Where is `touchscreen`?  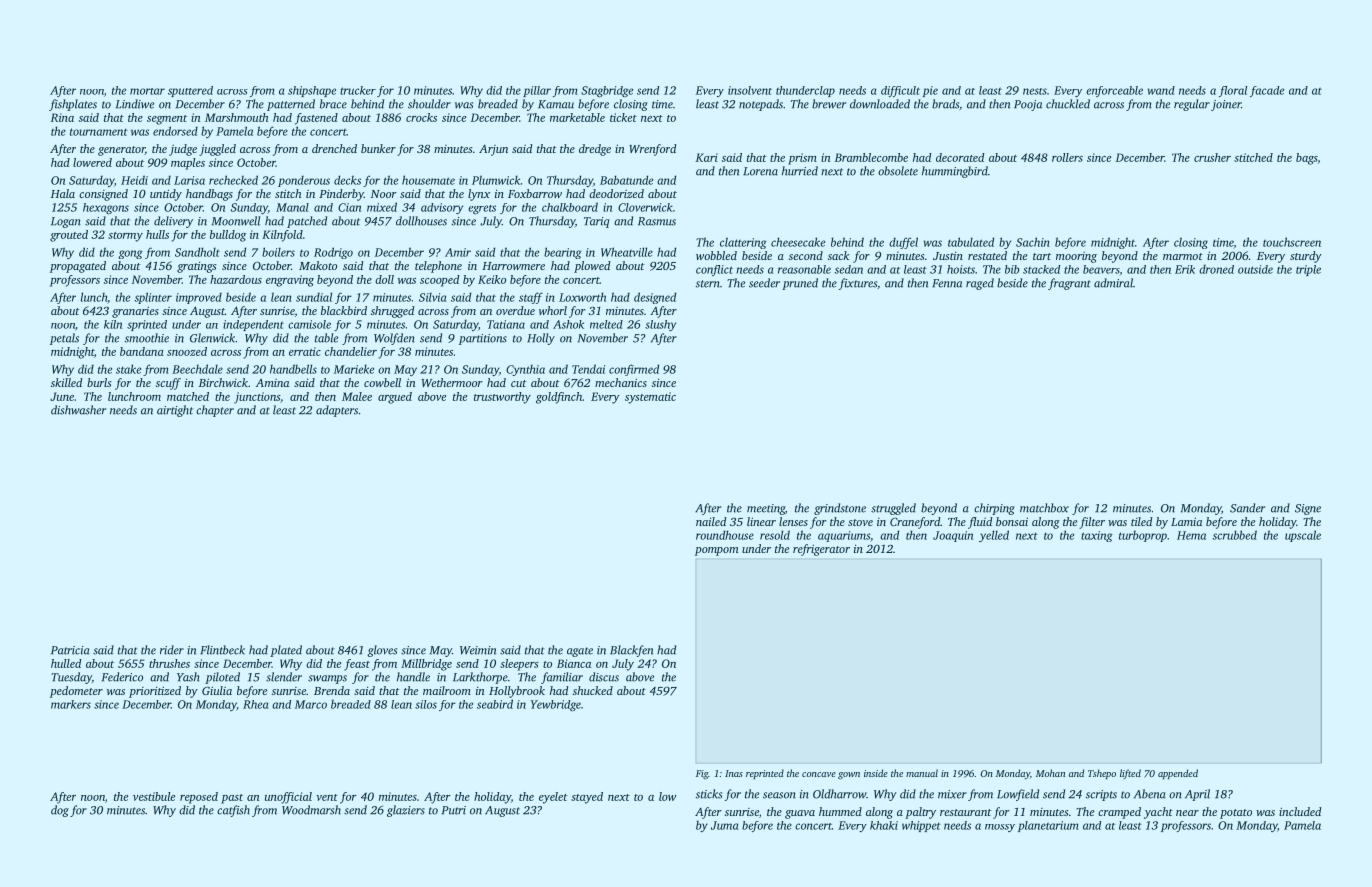 touchscreen is located at coordinates (1292, 242).
